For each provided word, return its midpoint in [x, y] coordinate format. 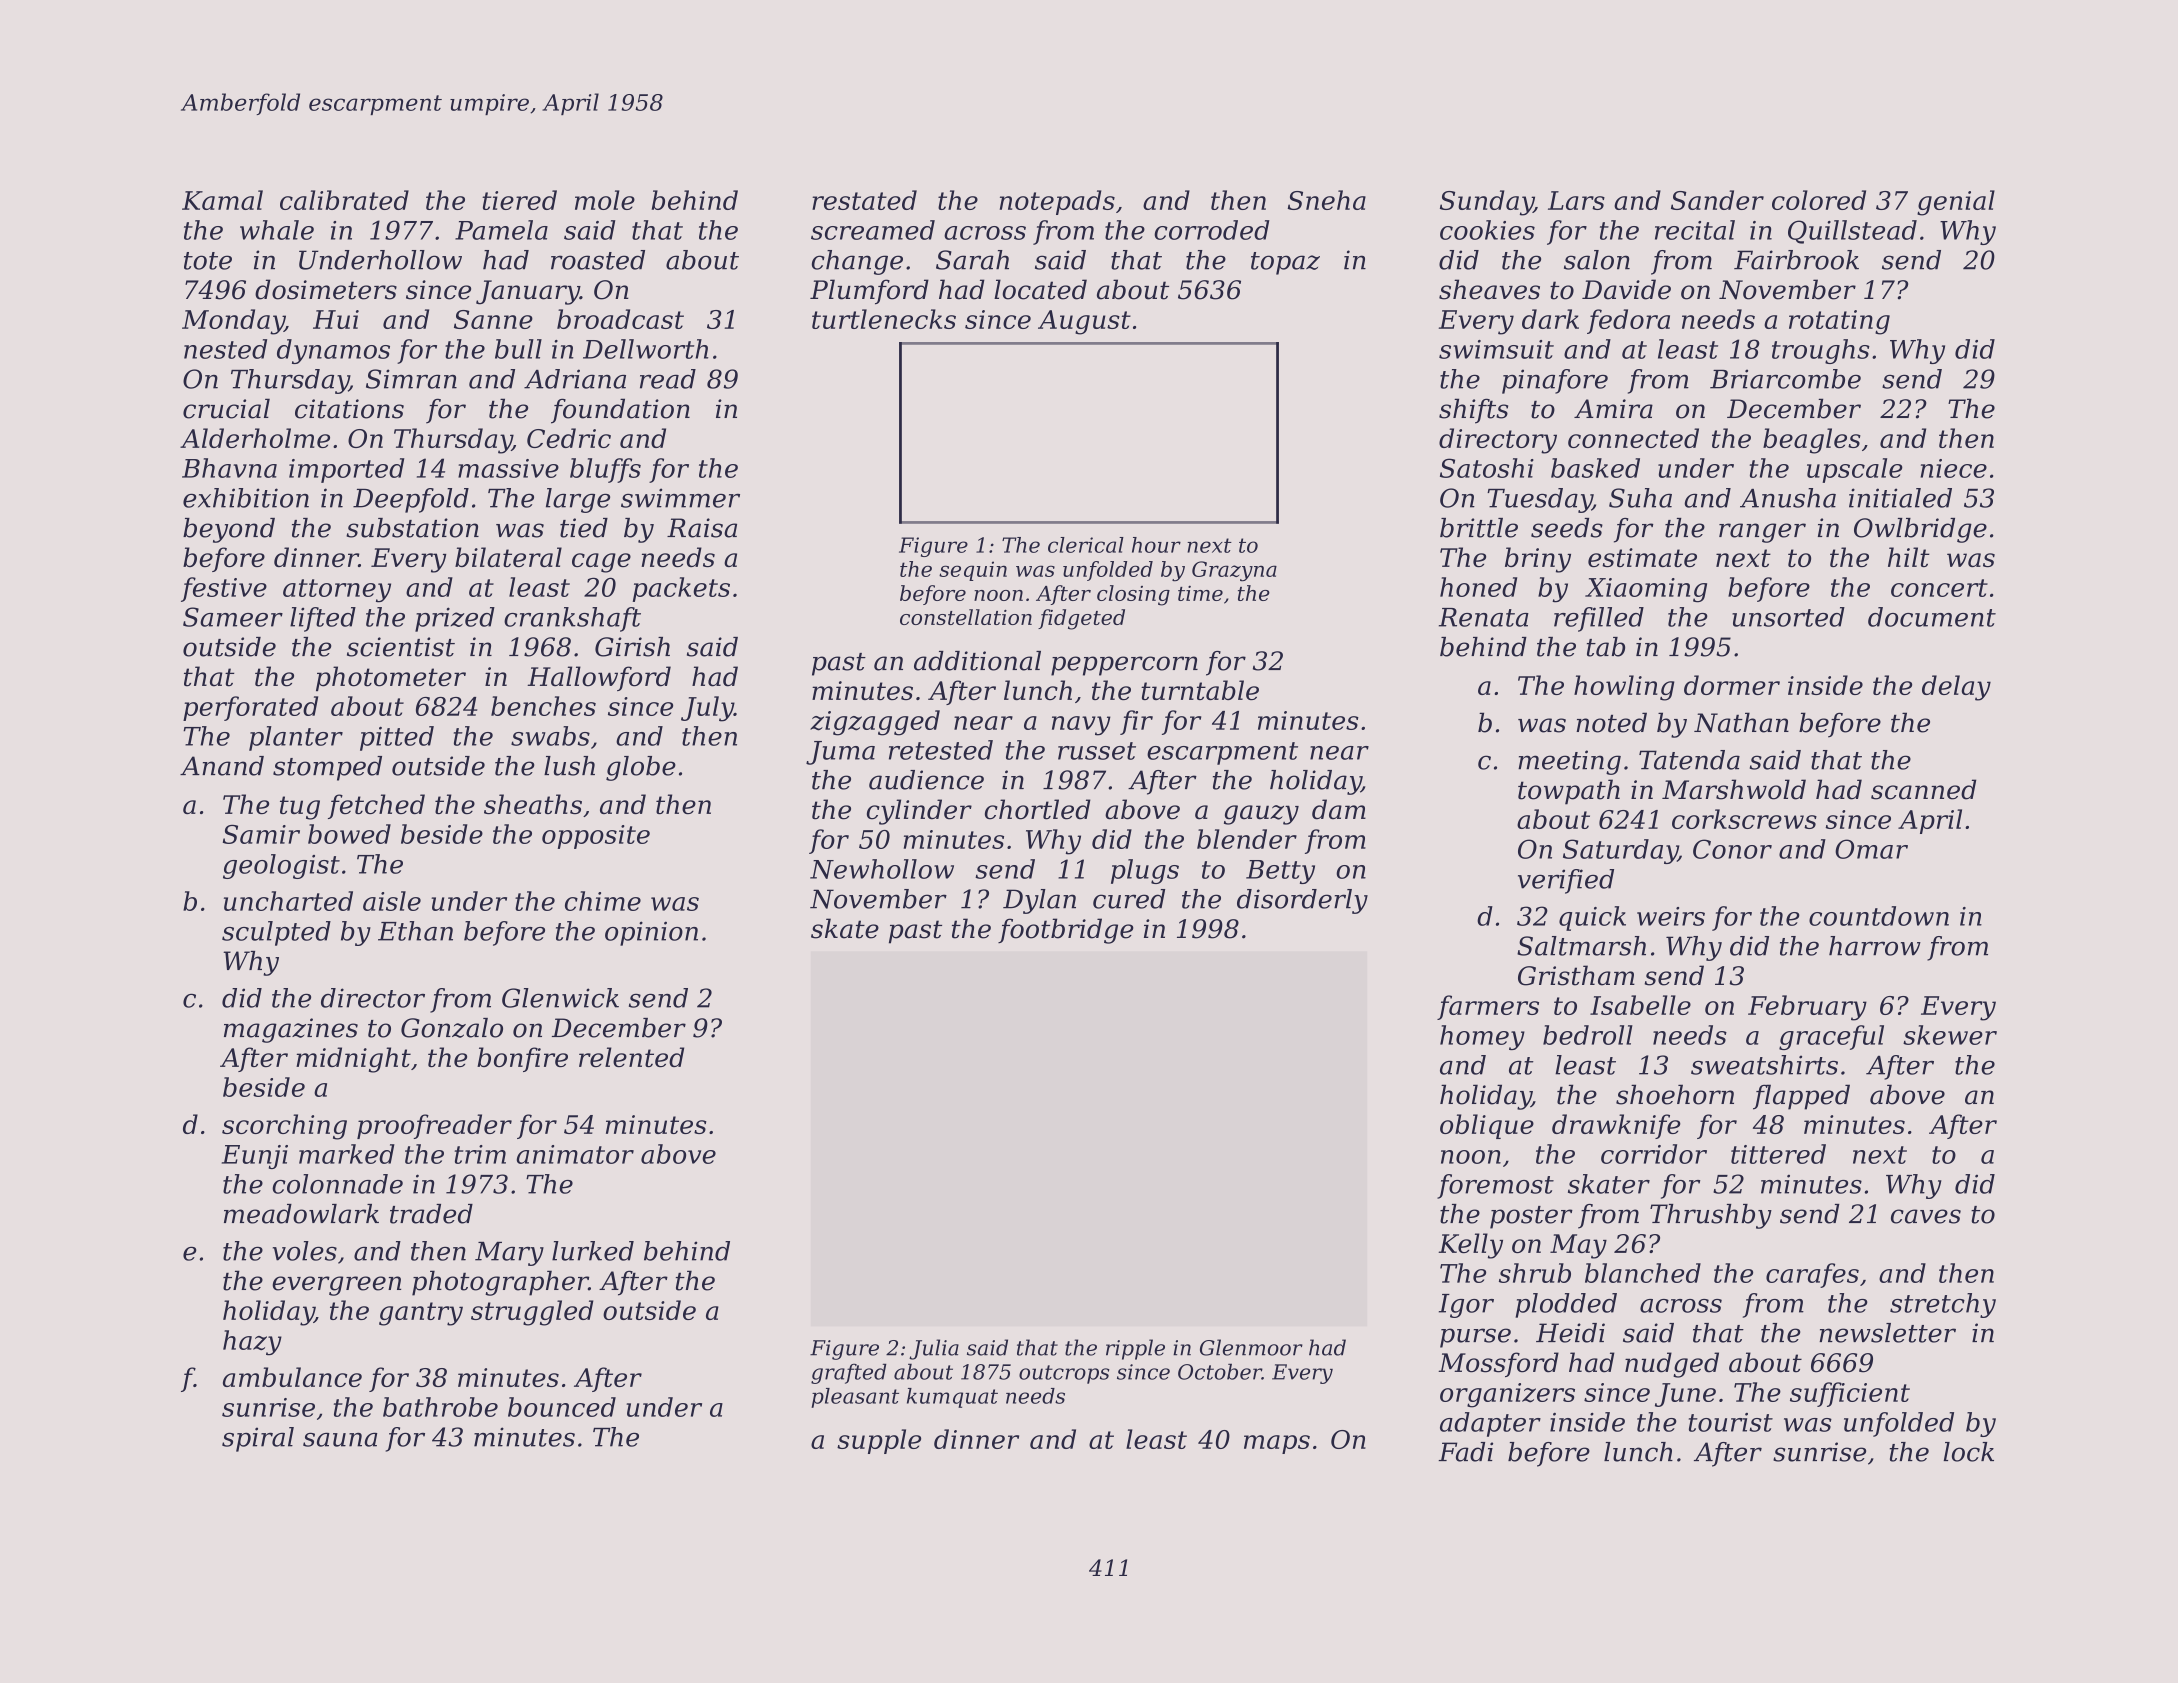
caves [1926, 1216]
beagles [1812, 441]
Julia [934, 1349]
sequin [973, 571]
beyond [229, 530]
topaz [1285, 263]
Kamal [222, 200]
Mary [509, 1254]
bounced [562, 1407]
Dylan [1039, 901]
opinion [651, 933]
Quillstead [1852, 232]
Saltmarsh [1581, 946]
